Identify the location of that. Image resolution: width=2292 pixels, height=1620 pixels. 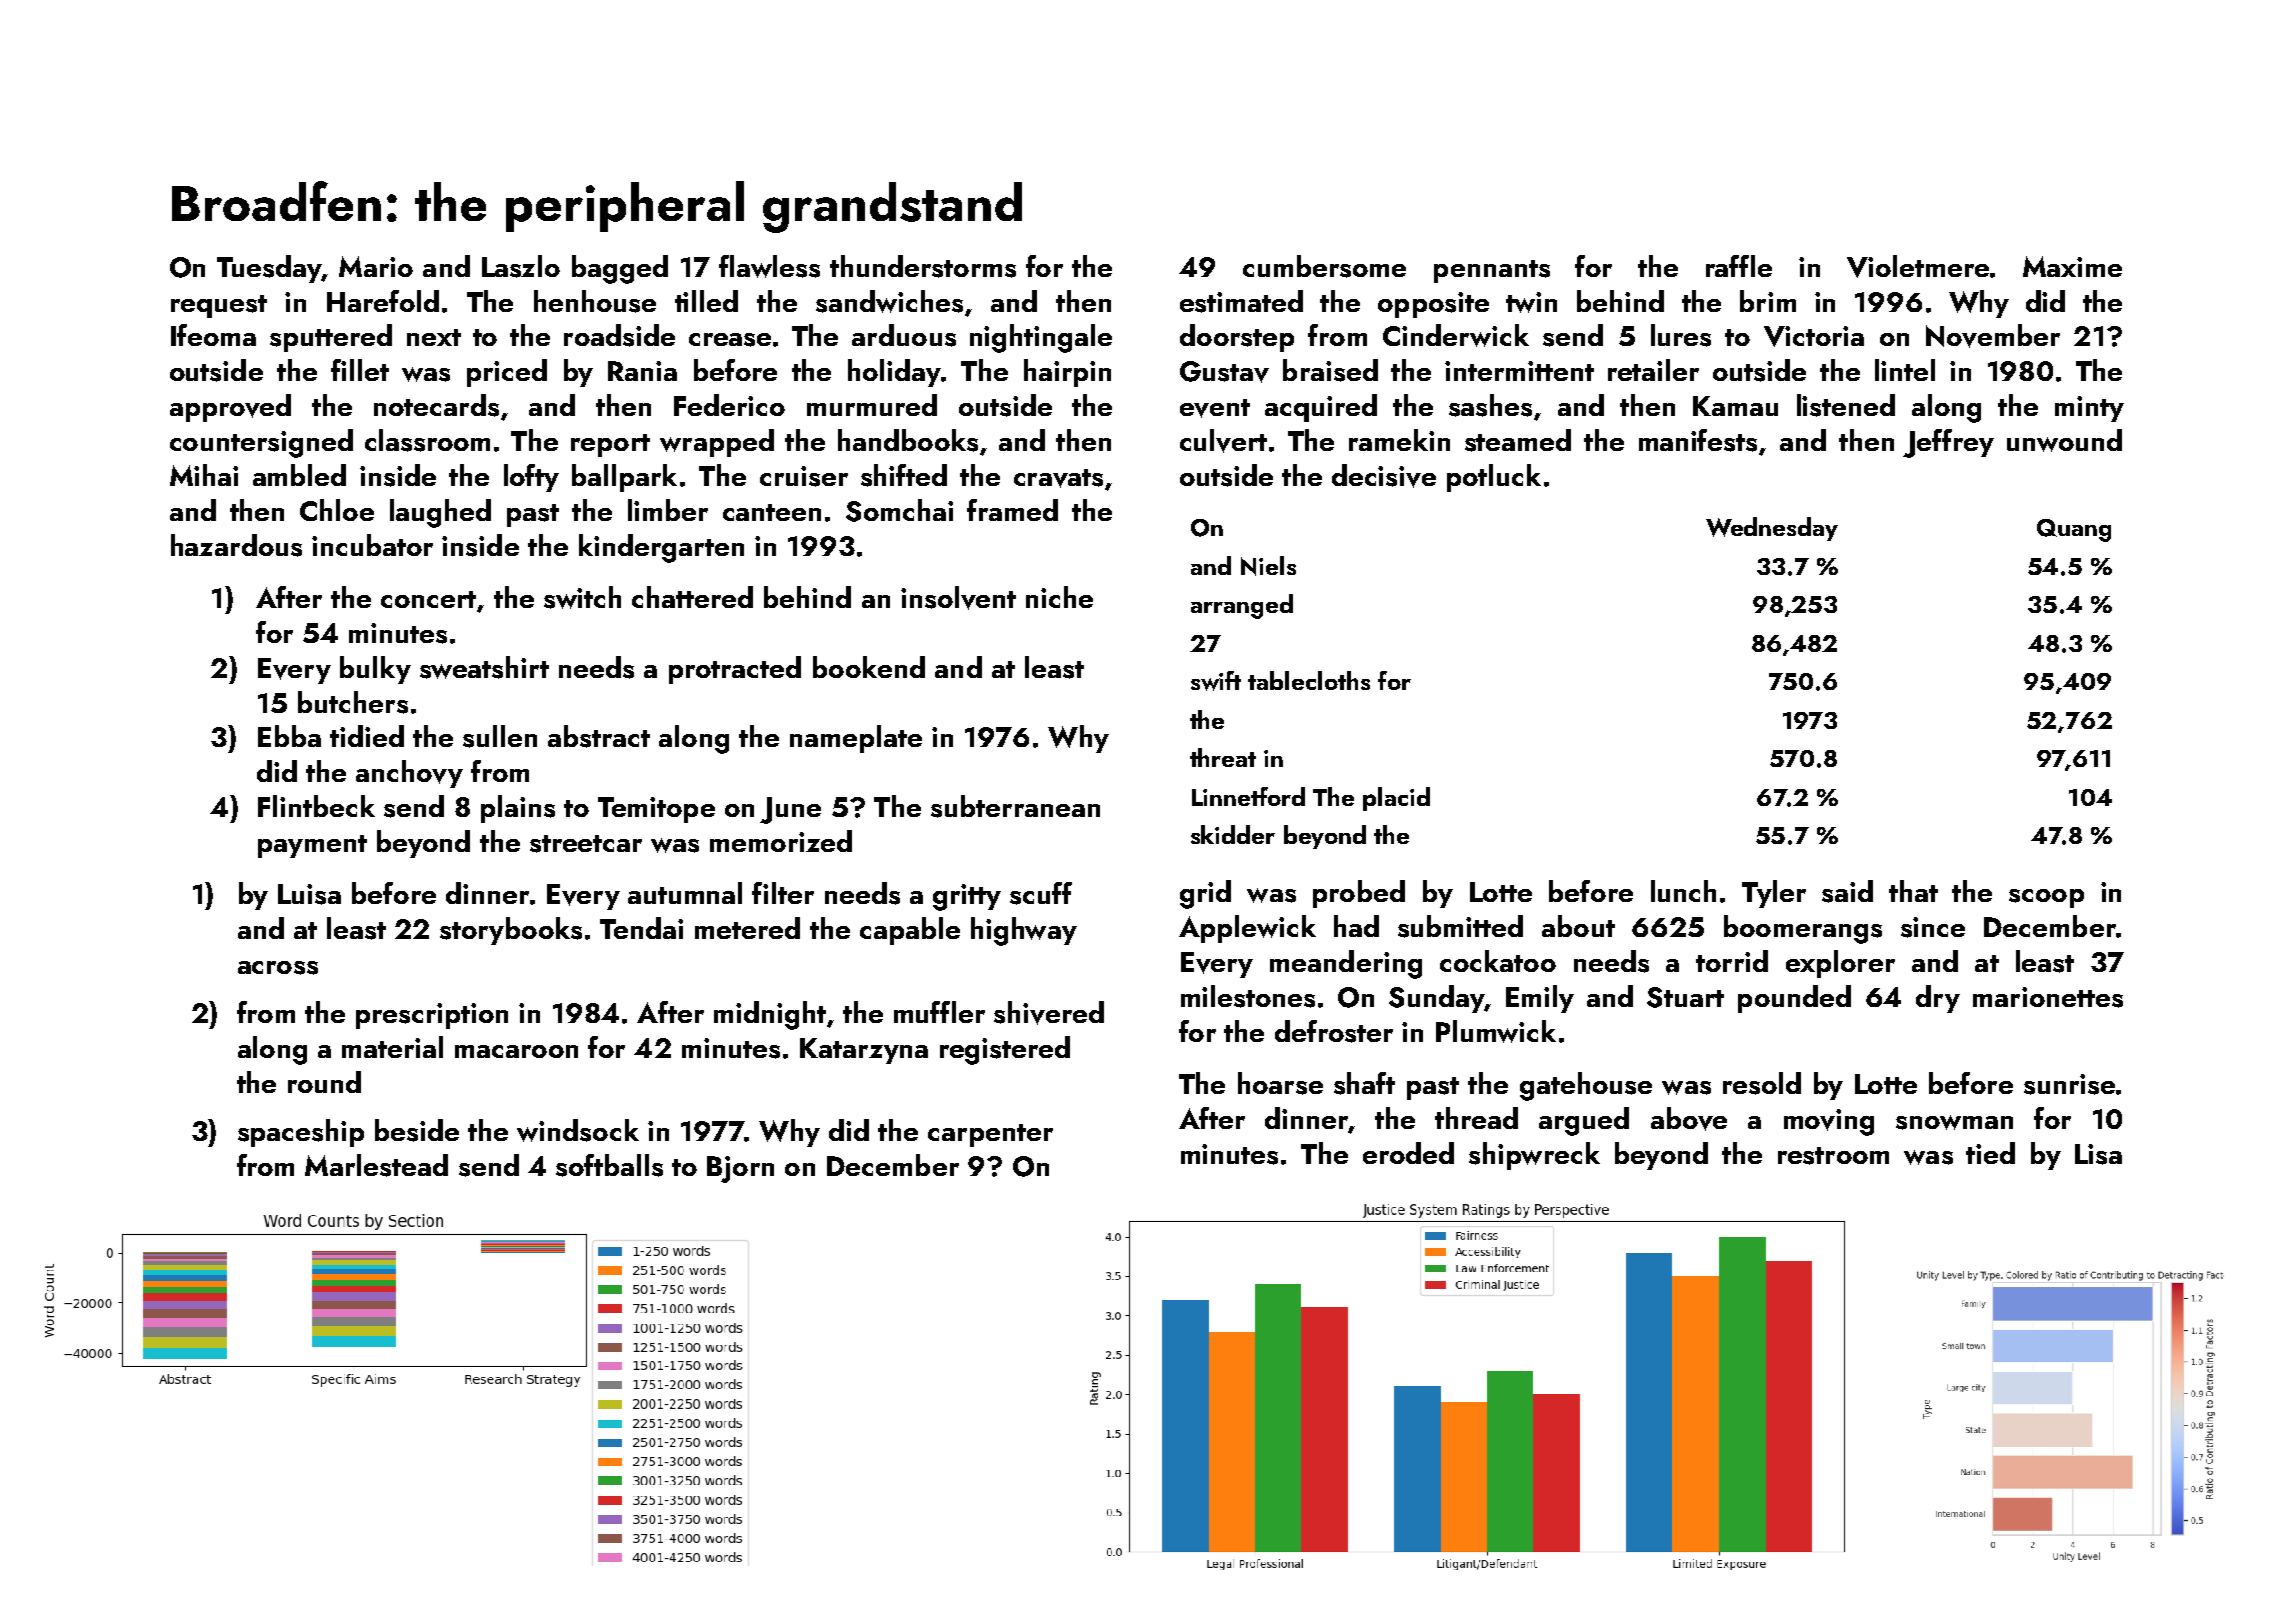
(1913, 891).
